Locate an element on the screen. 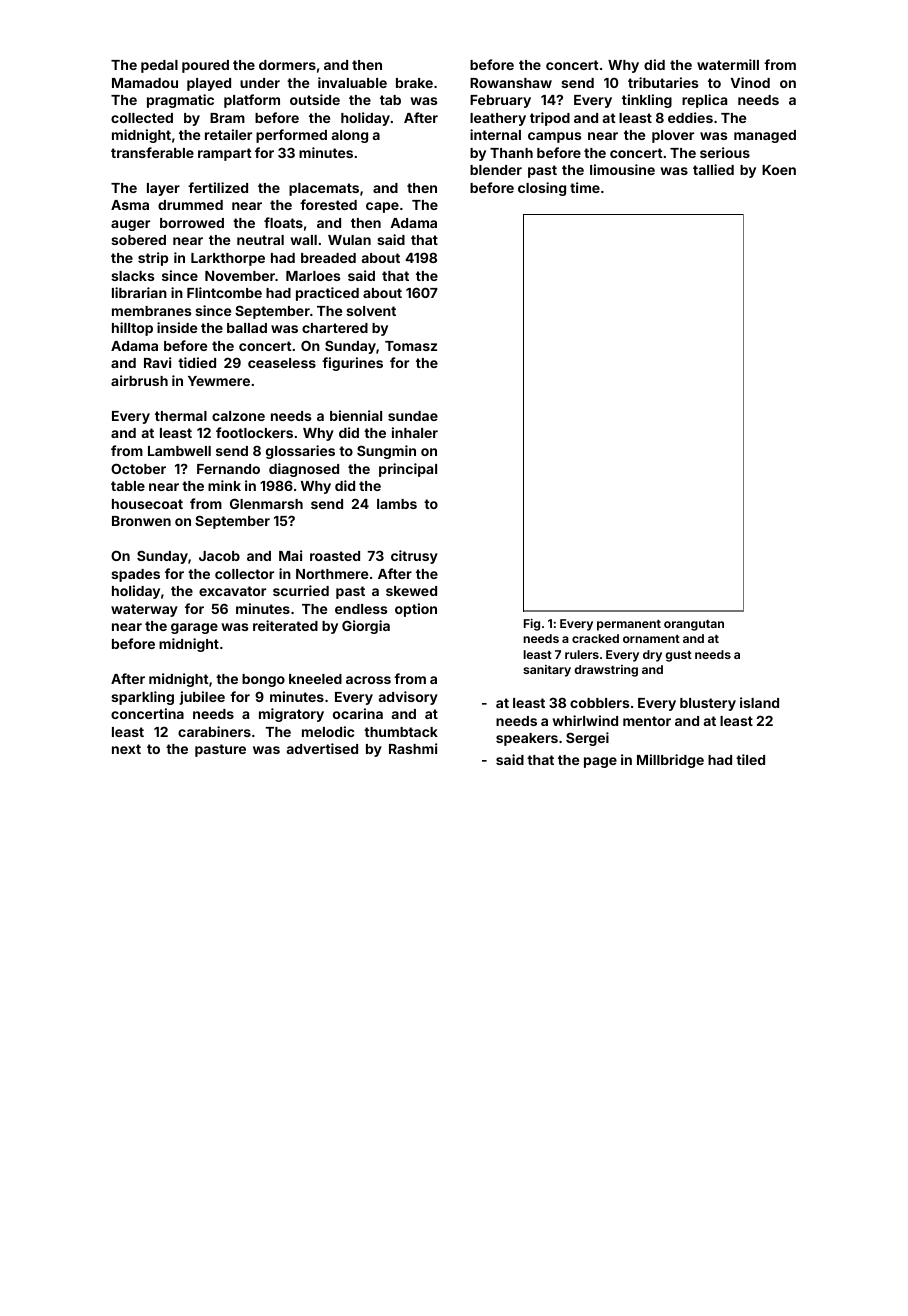 The image size is (908, 1316). principal is located at coordinates (408, 470).
